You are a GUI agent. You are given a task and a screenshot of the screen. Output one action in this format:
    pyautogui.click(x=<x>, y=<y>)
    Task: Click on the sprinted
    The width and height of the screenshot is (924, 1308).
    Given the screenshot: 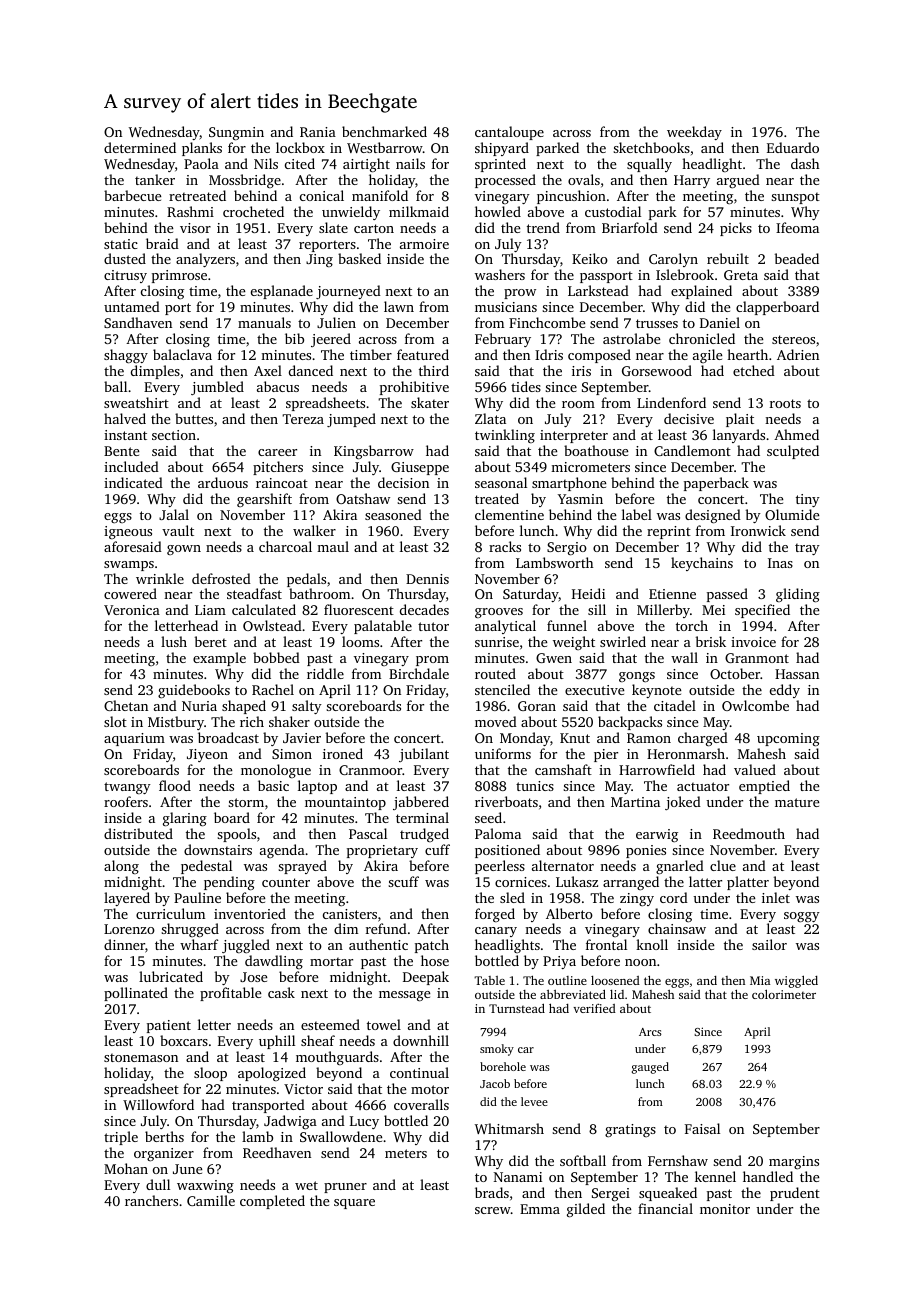 What is the action you would take?
    pyautogui.click(x=500, y=165)
